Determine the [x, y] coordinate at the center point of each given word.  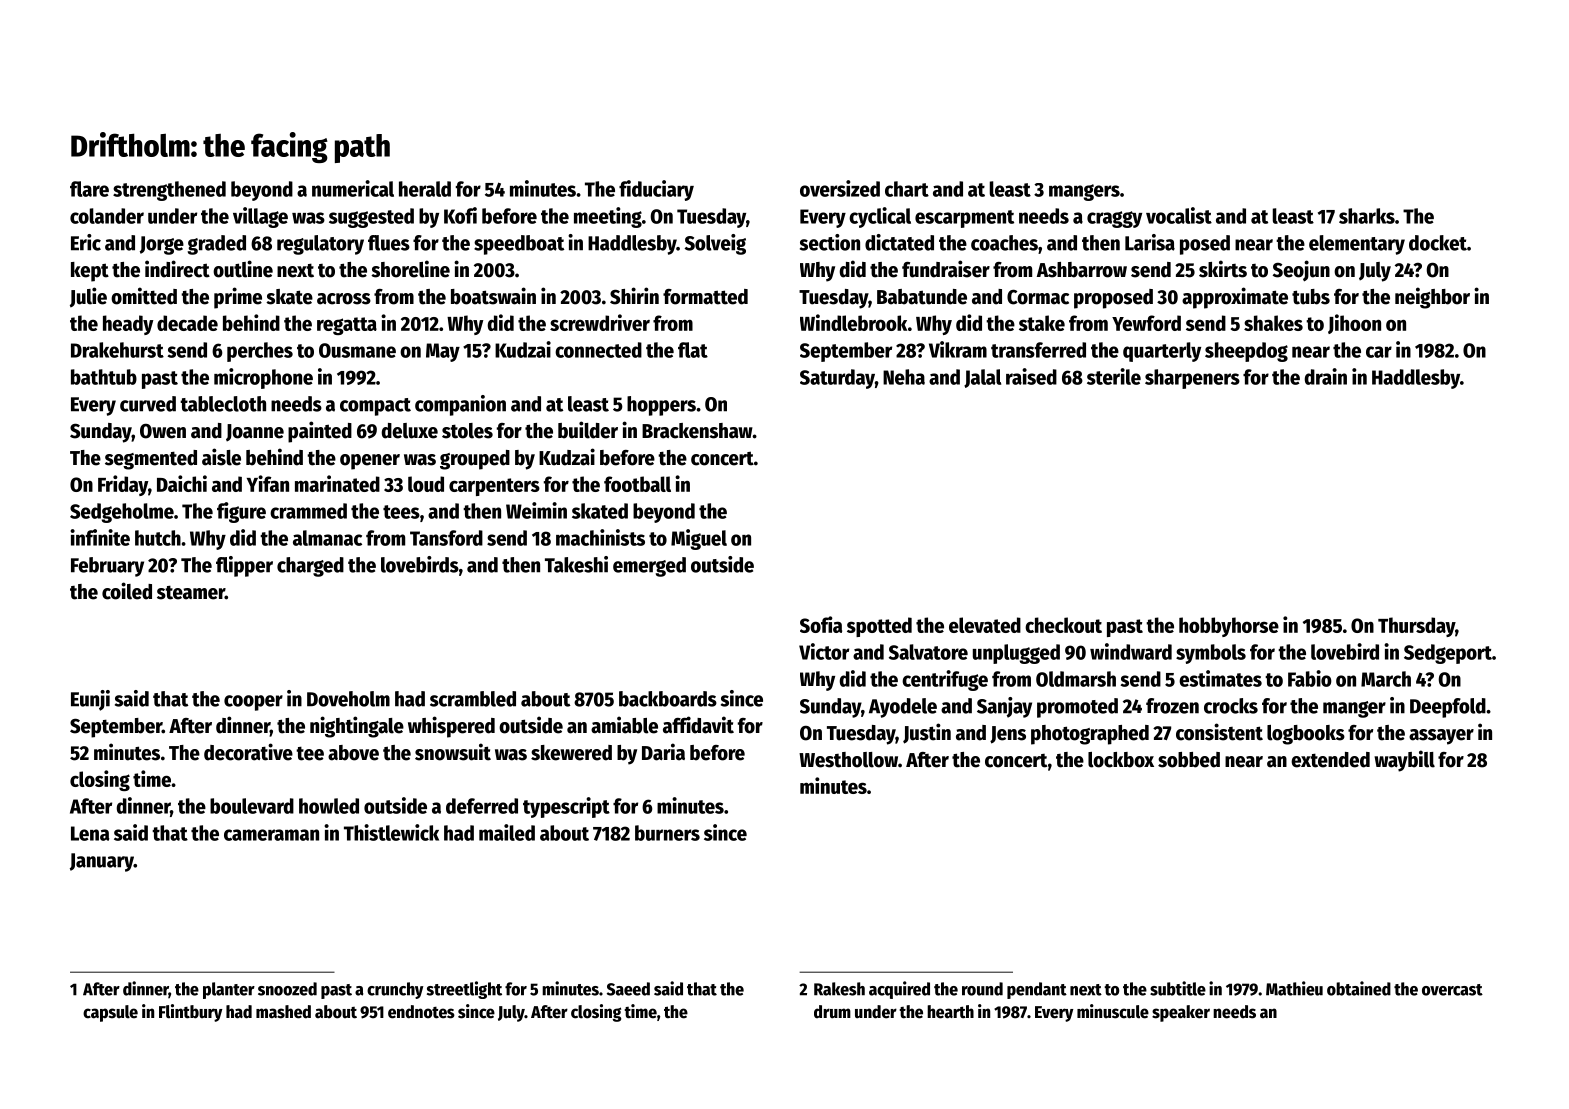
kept [90, 272]
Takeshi [576, 564]
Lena [90, 833]
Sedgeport [1448, 654]
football [637, 484]
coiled [127, 591]
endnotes [421, 1012]
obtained [1359, 988]
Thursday [1416, 627]
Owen [163, 431]
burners [667, 833]
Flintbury [190, 1013]
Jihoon [1354, 324]
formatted [705, 297]
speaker [1181, 1013]
